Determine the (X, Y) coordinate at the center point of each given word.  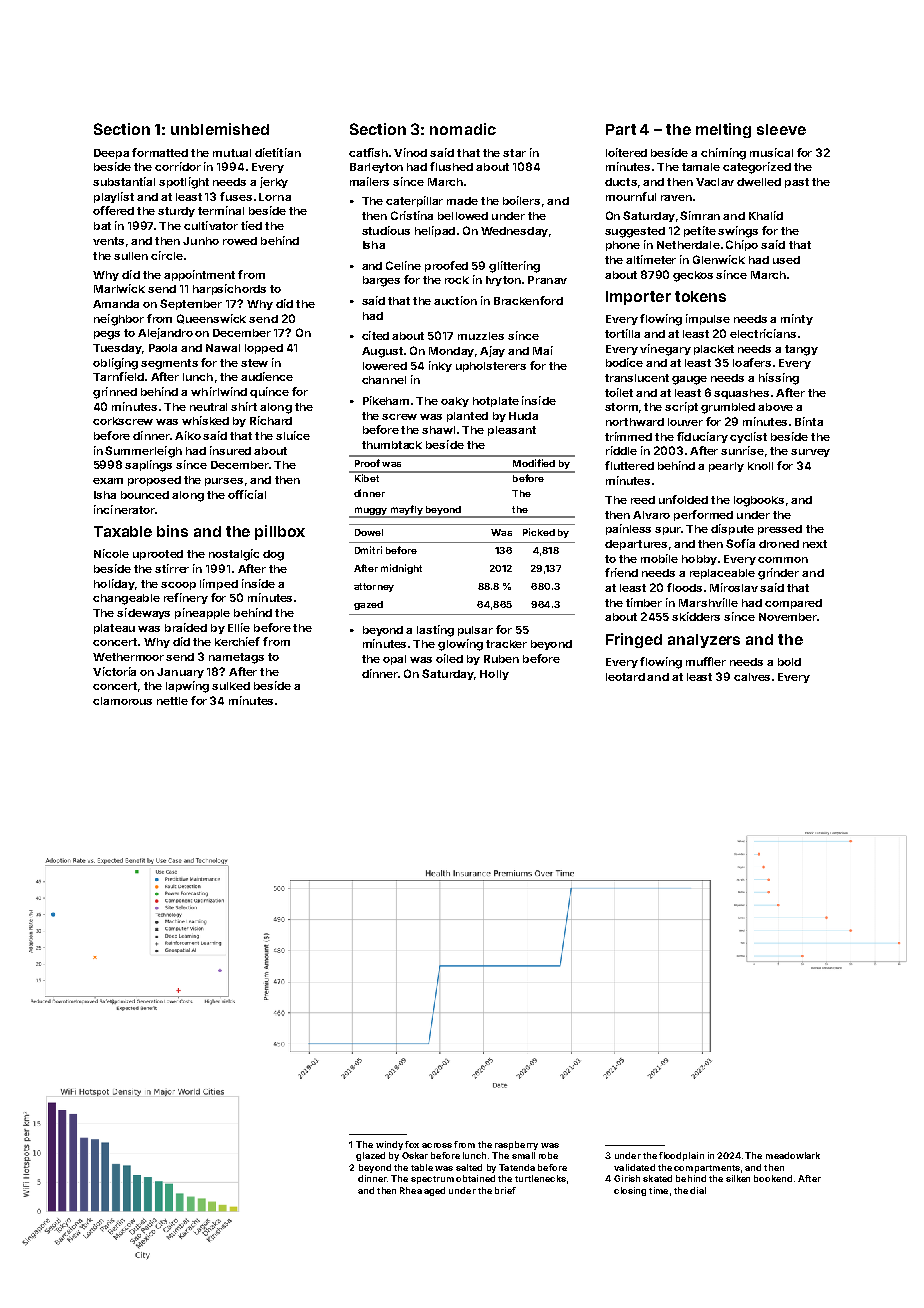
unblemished (220, 129)
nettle (172, 701)
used (786, 260)
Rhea (411, 1190)
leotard (625, 677)
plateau (114, 629)
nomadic (463, 129)
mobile (659, 558)
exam (108, 481)
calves (752, 677)
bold (789, 662)
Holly (494, 675)
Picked (539, 532)
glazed (370, 1156)
